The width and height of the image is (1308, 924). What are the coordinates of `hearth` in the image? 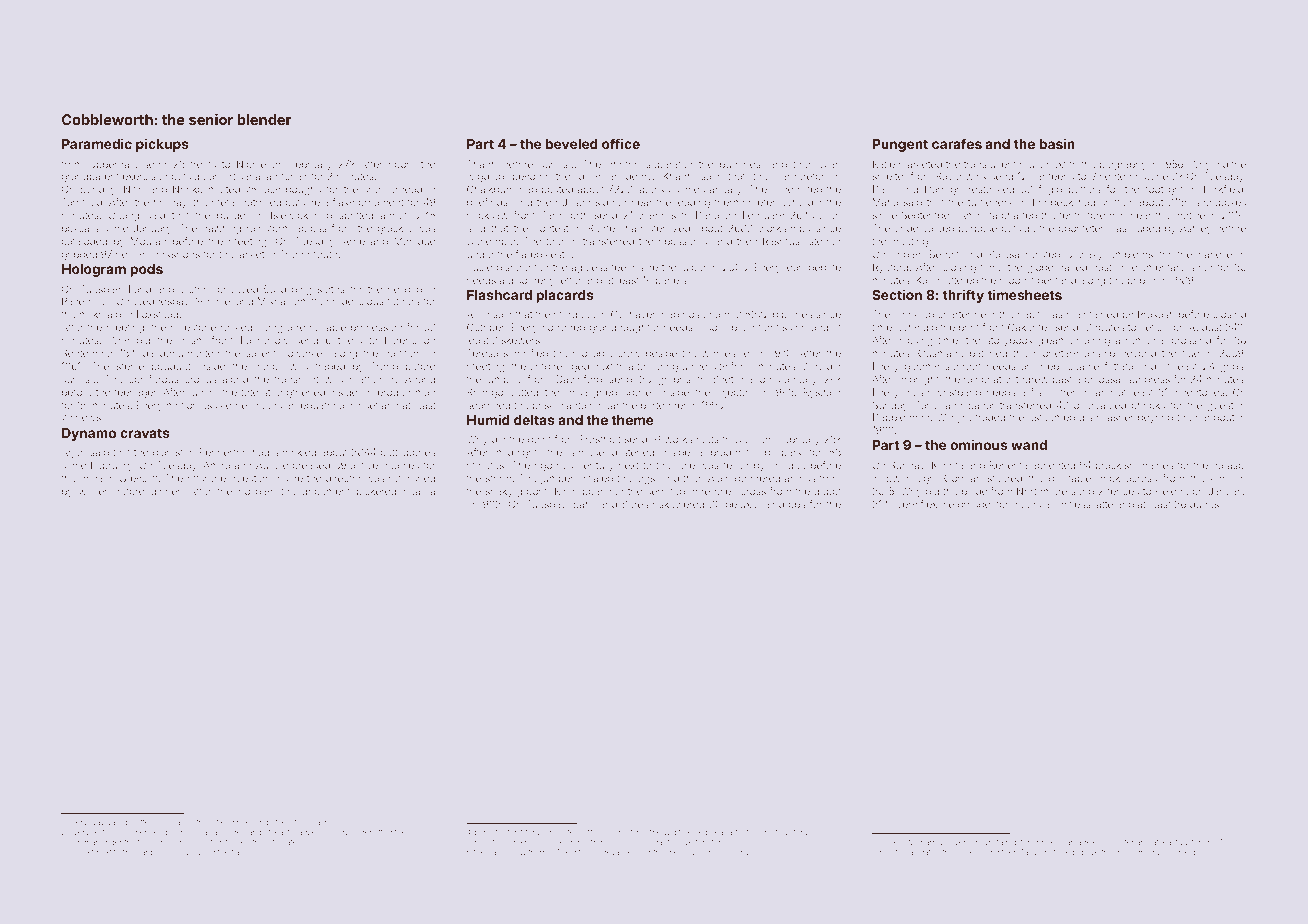 It's located at (891, 852).
